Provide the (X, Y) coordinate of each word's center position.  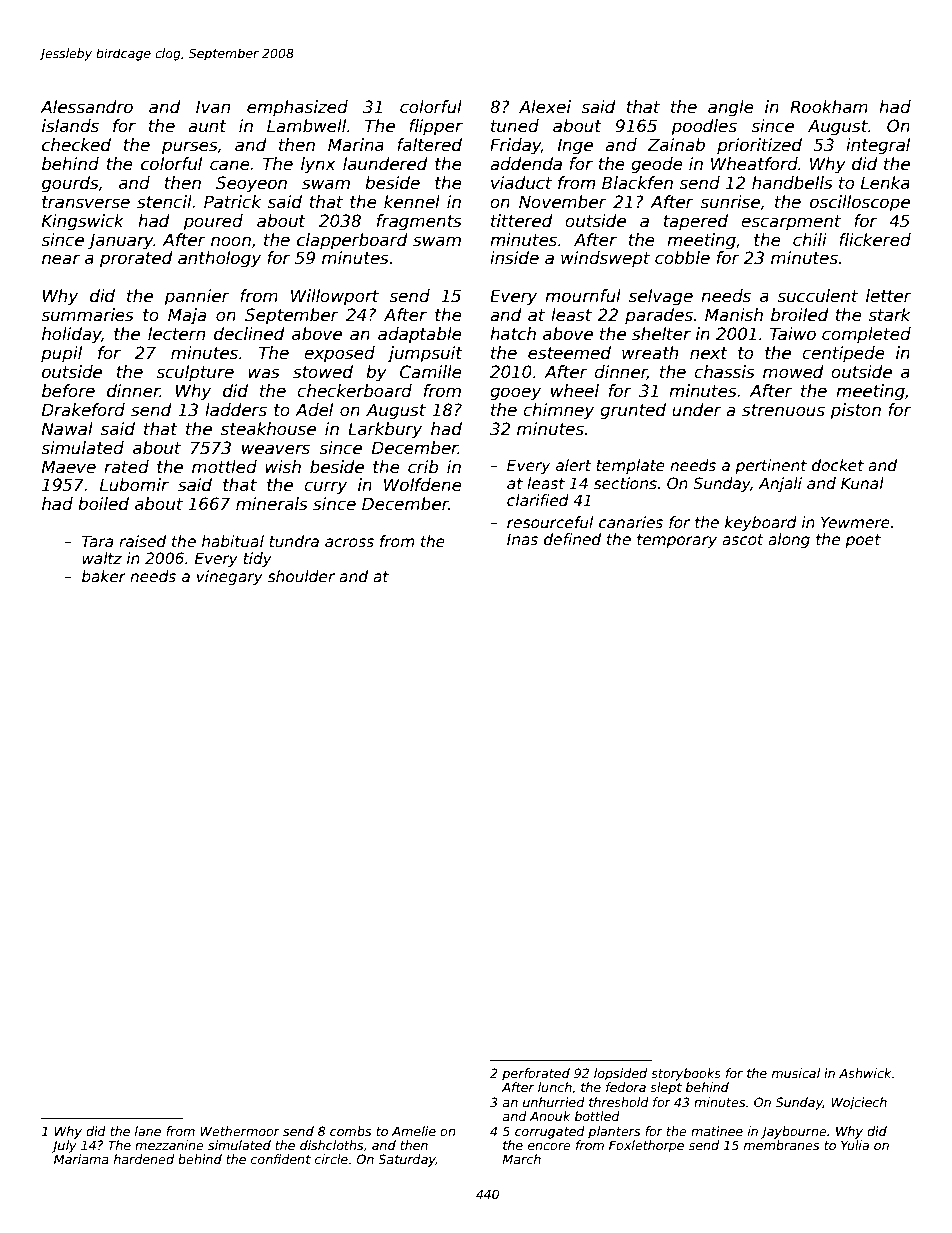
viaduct (521, 183)
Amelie (414, 1131)
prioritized (759, 146)
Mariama (81, 1159)
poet (863, 541)
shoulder (301, 576)
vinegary (230, 577)
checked (76, 145)
